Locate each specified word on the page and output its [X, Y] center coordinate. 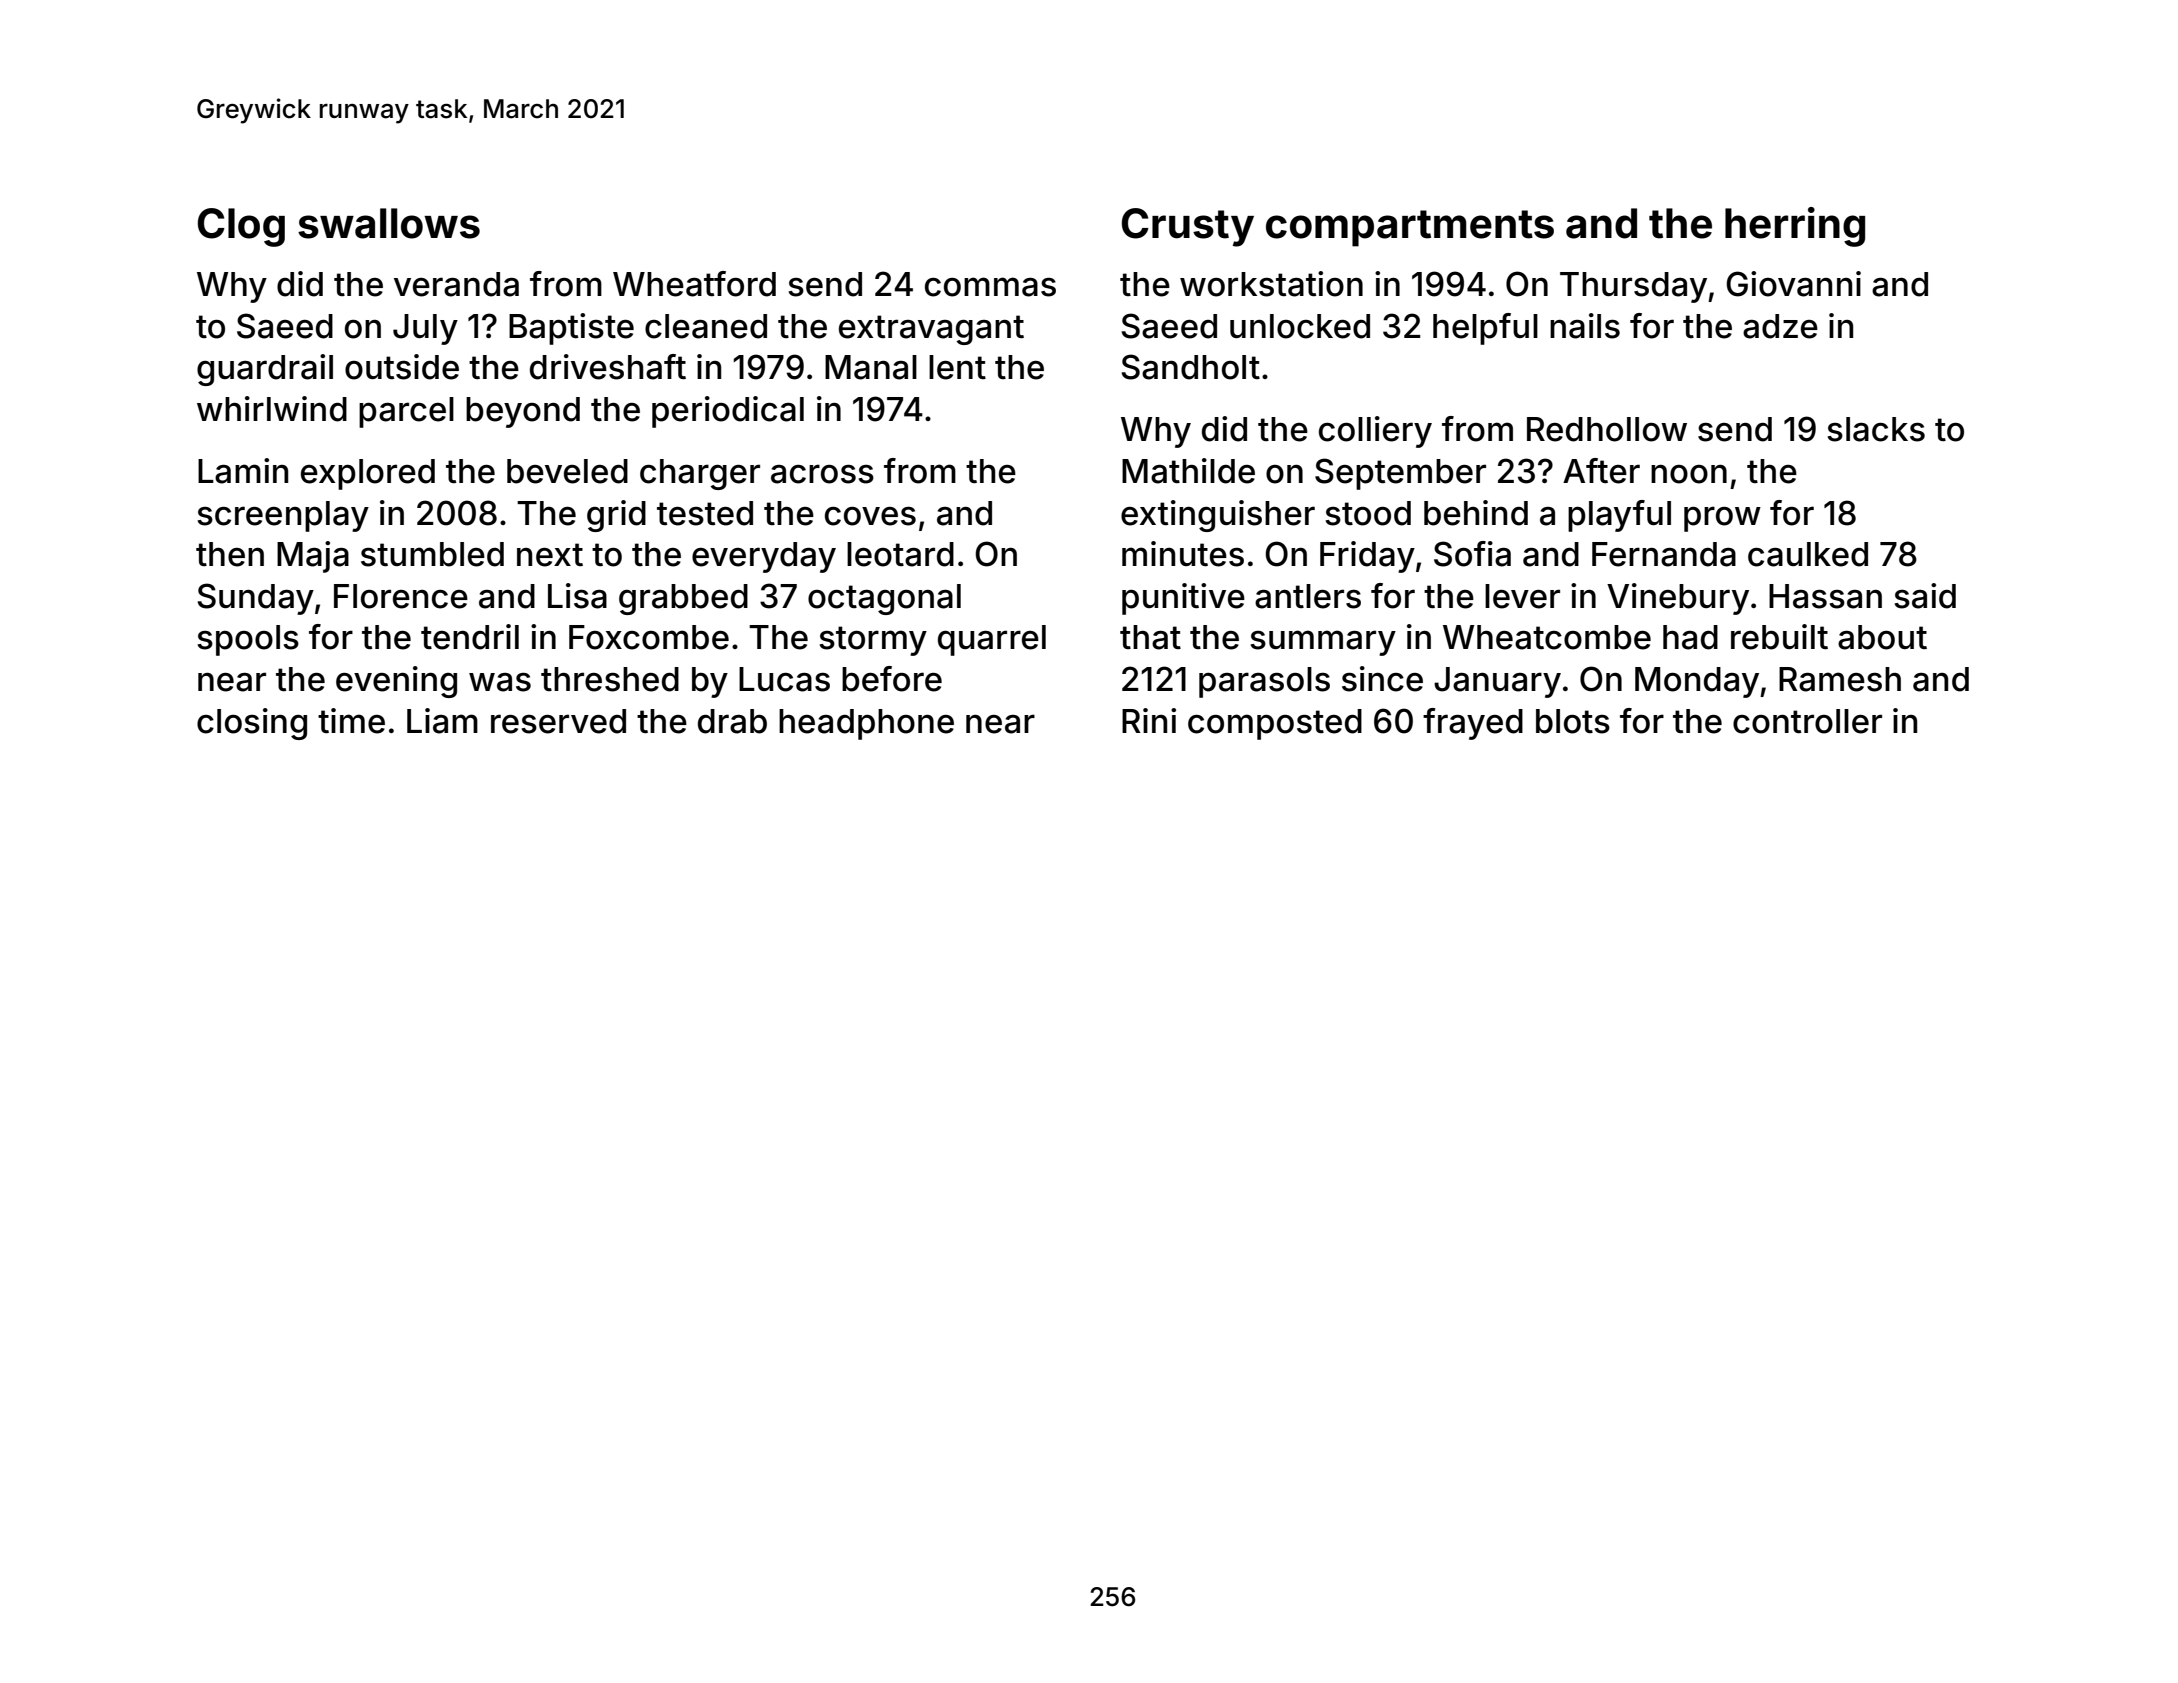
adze [1780, 326]
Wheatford [694, 284]
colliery [1375, 432]
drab [732, 721]
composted [1275, 724]
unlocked [1300, 326]
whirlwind [272, 409]
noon [1689, 474]
